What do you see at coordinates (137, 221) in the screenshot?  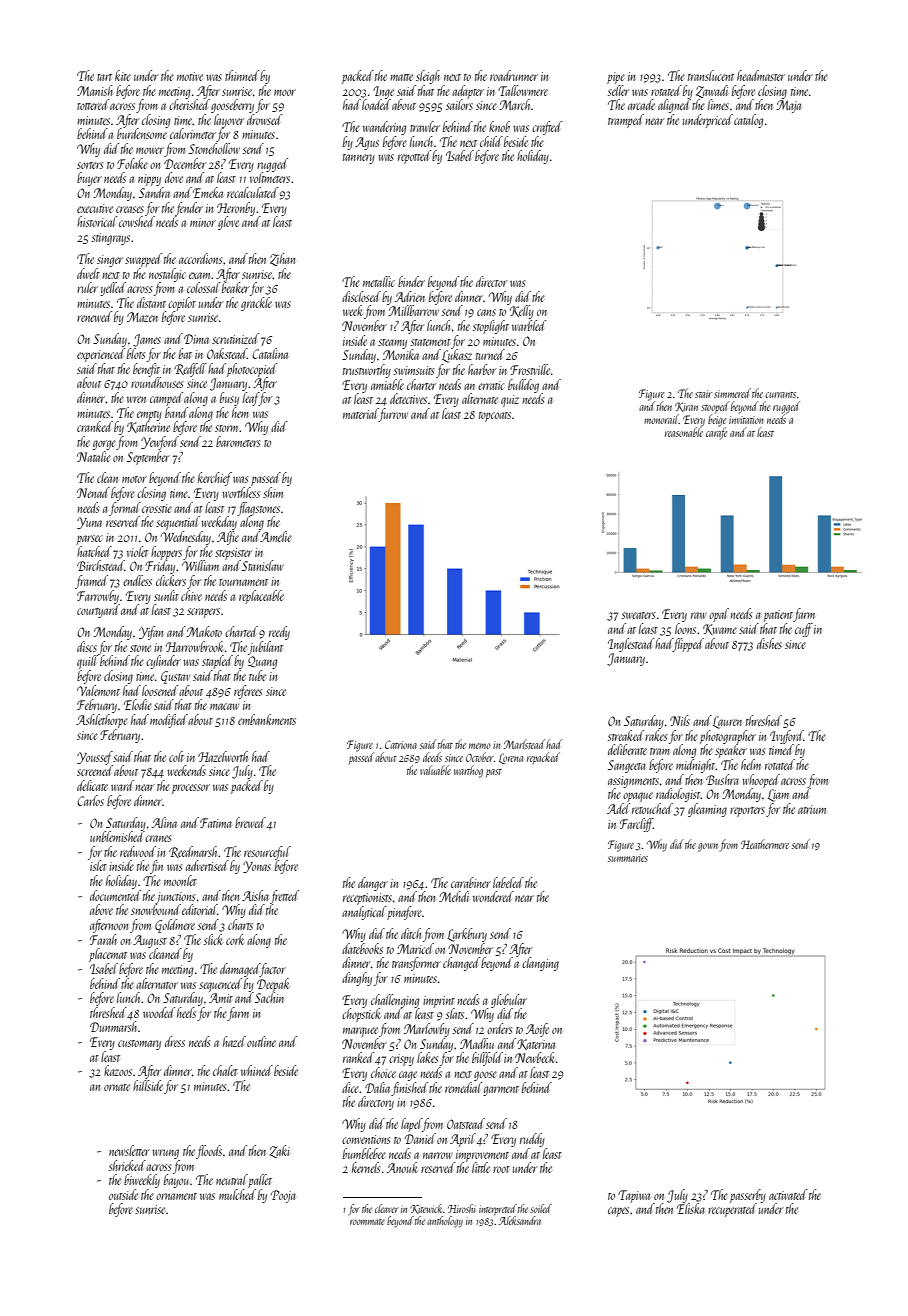 I see `cowshed` at bounding box center [137, 221].
